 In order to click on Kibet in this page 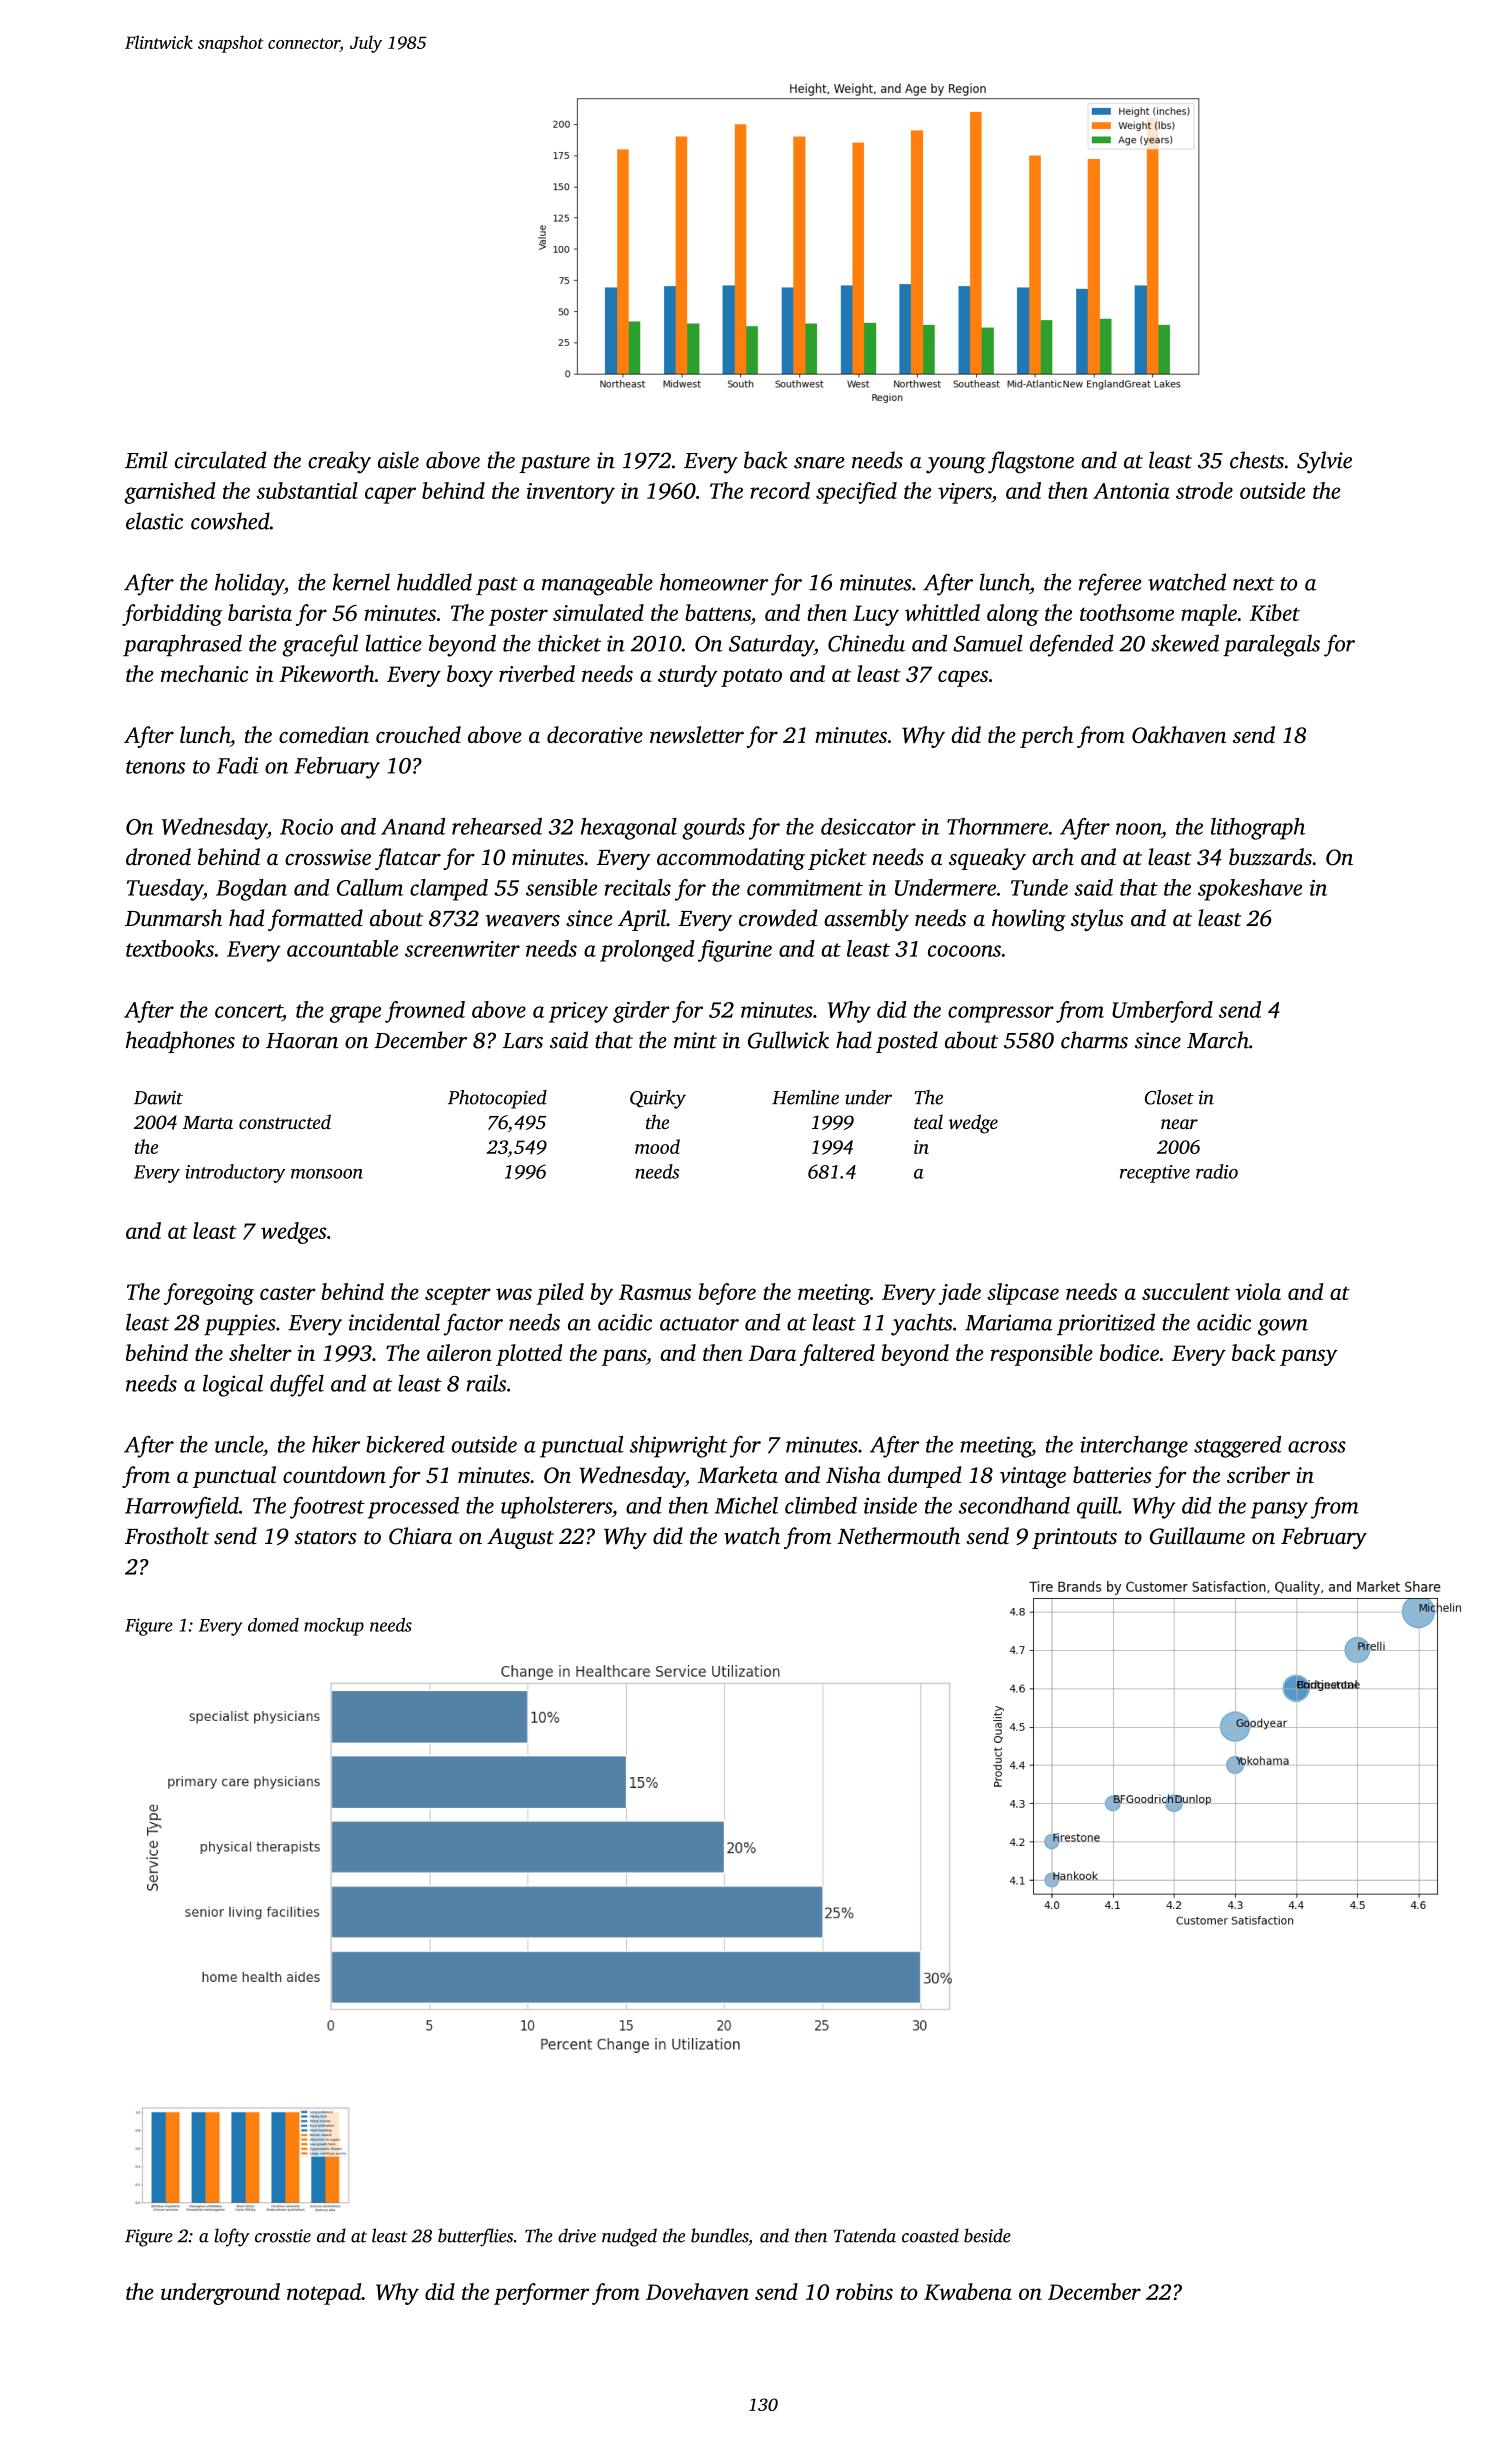, I will do `click(1275, 612)`.
